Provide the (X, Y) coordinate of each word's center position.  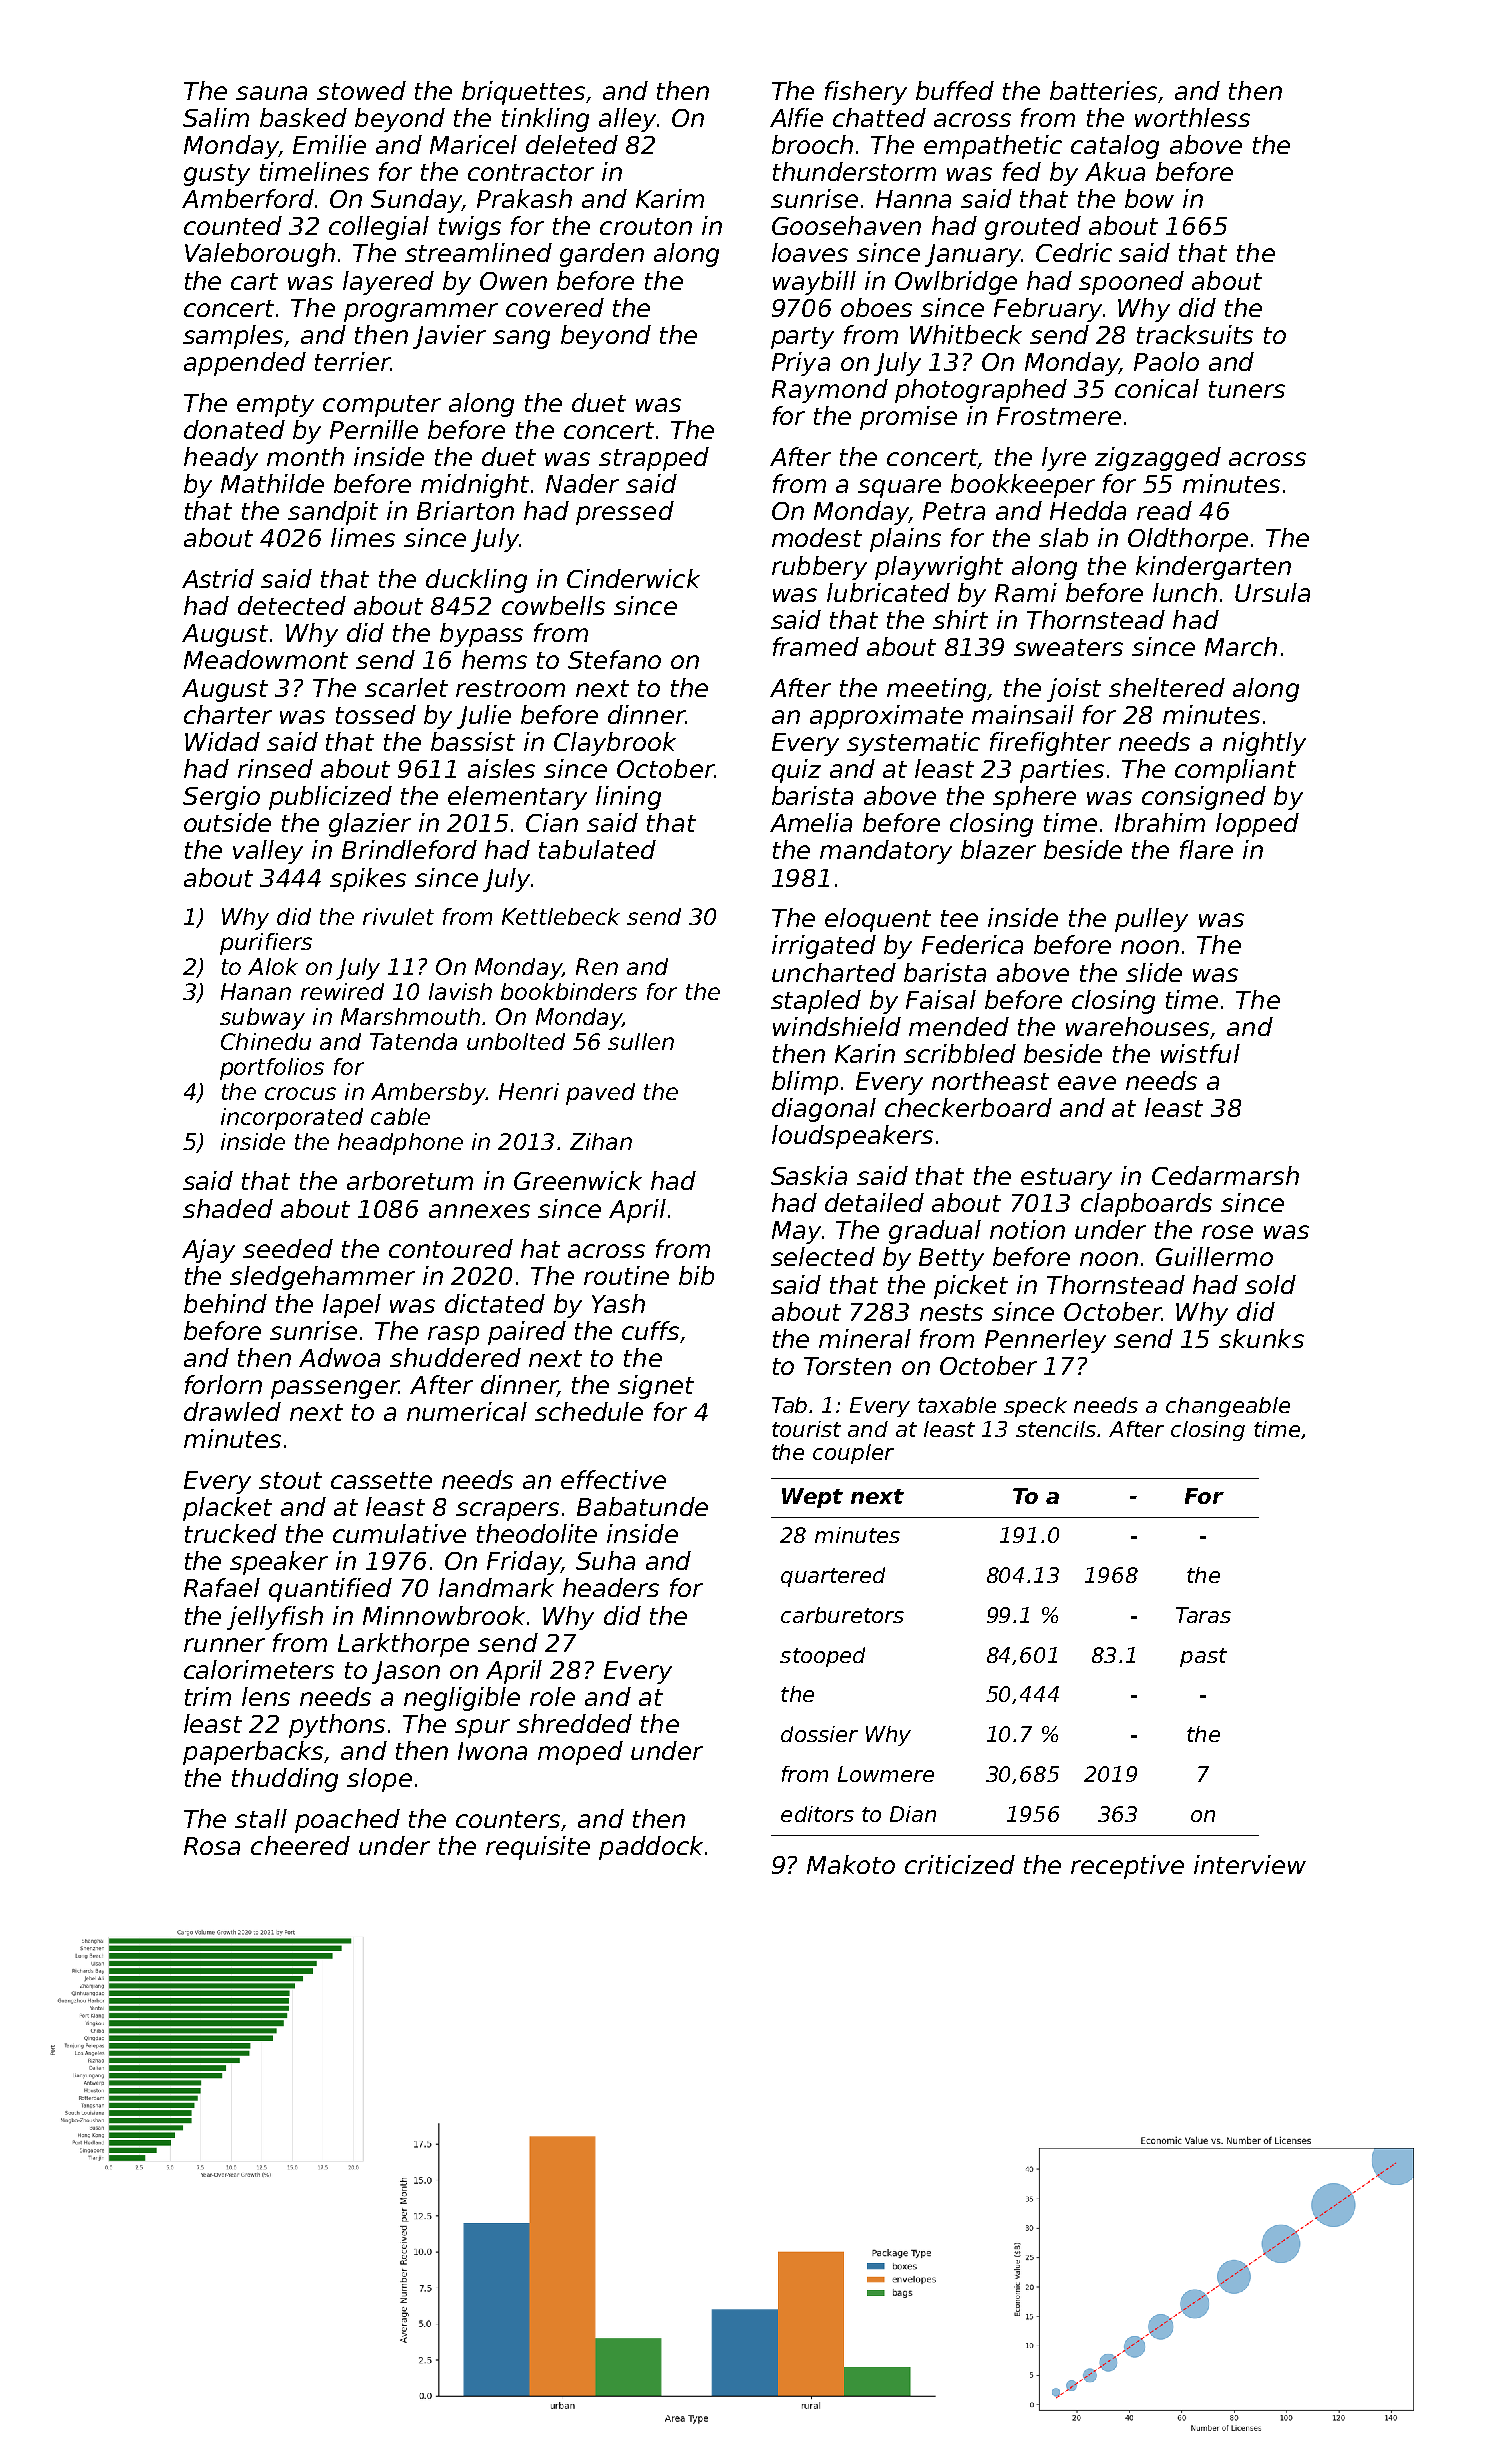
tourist (806, 1429)
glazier (370, 825)
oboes (876, 307)
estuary (1066, 1179)
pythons (337, 1726)
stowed (361, 90)
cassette (381, 1480)
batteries (1103, 90)
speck (1035, 1407)
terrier (352, 361)
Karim (670, 198)
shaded (228, 1208)
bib (696, 1275)
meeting (936, 690)
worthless (1192, 117)
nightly (1264, 744)
